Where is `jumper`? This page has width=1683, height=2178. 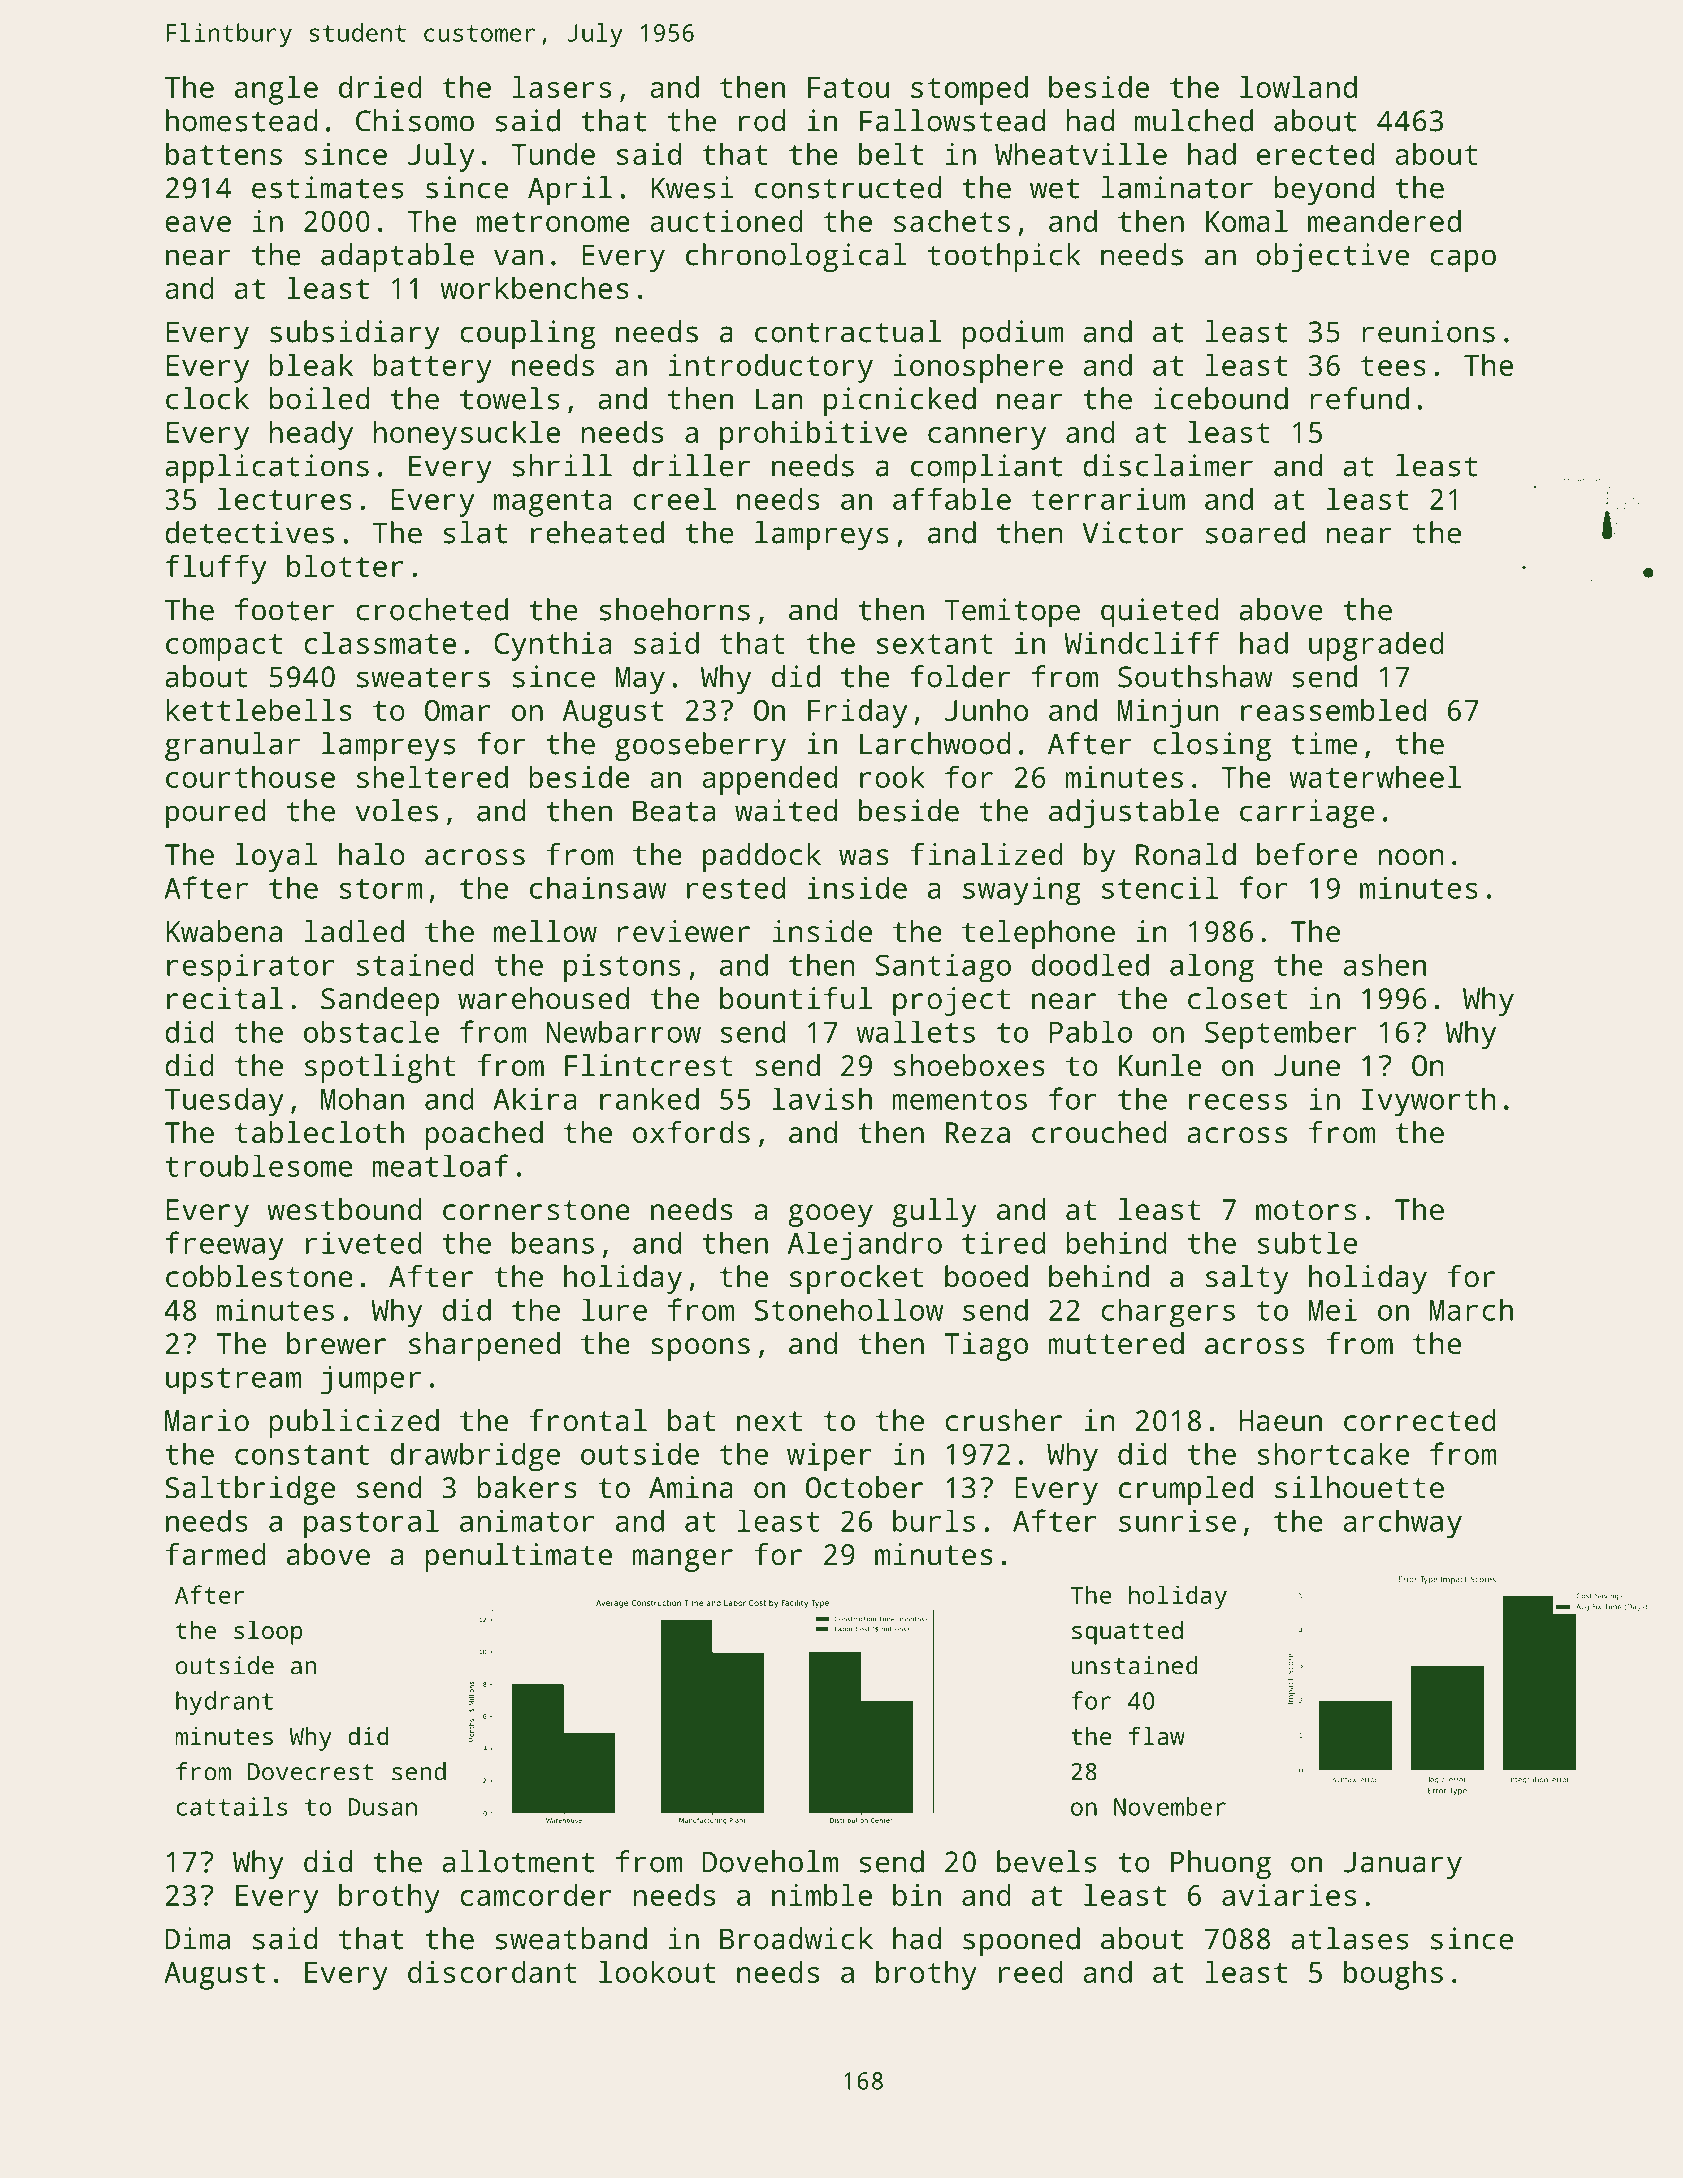
jumper is located at coordinates (371, 1380).
